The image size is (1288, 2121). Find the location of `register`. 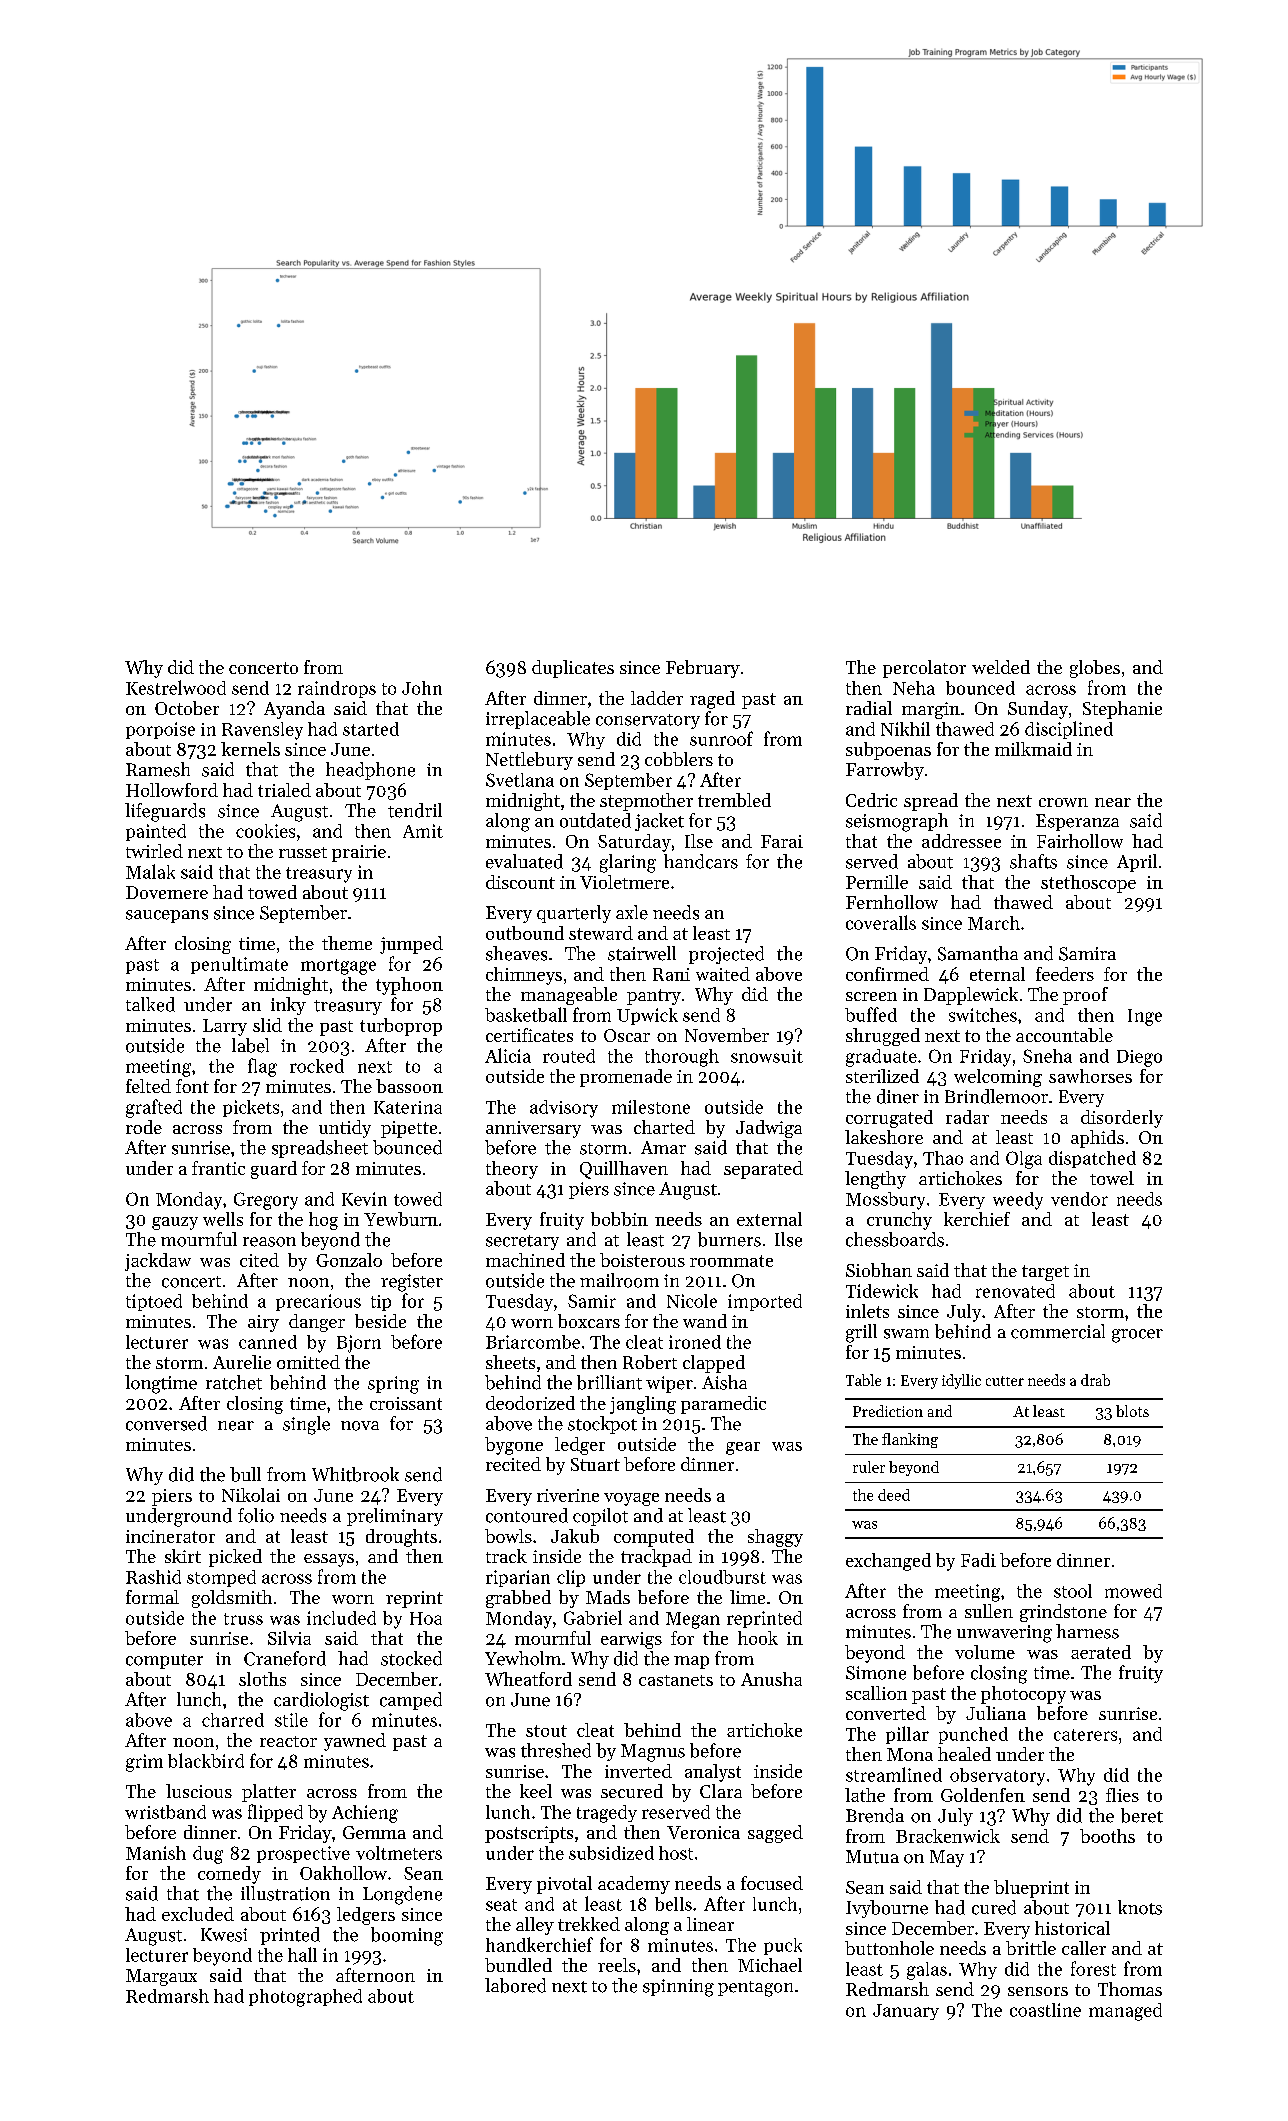

register is located at coordinates (412, 1283).
